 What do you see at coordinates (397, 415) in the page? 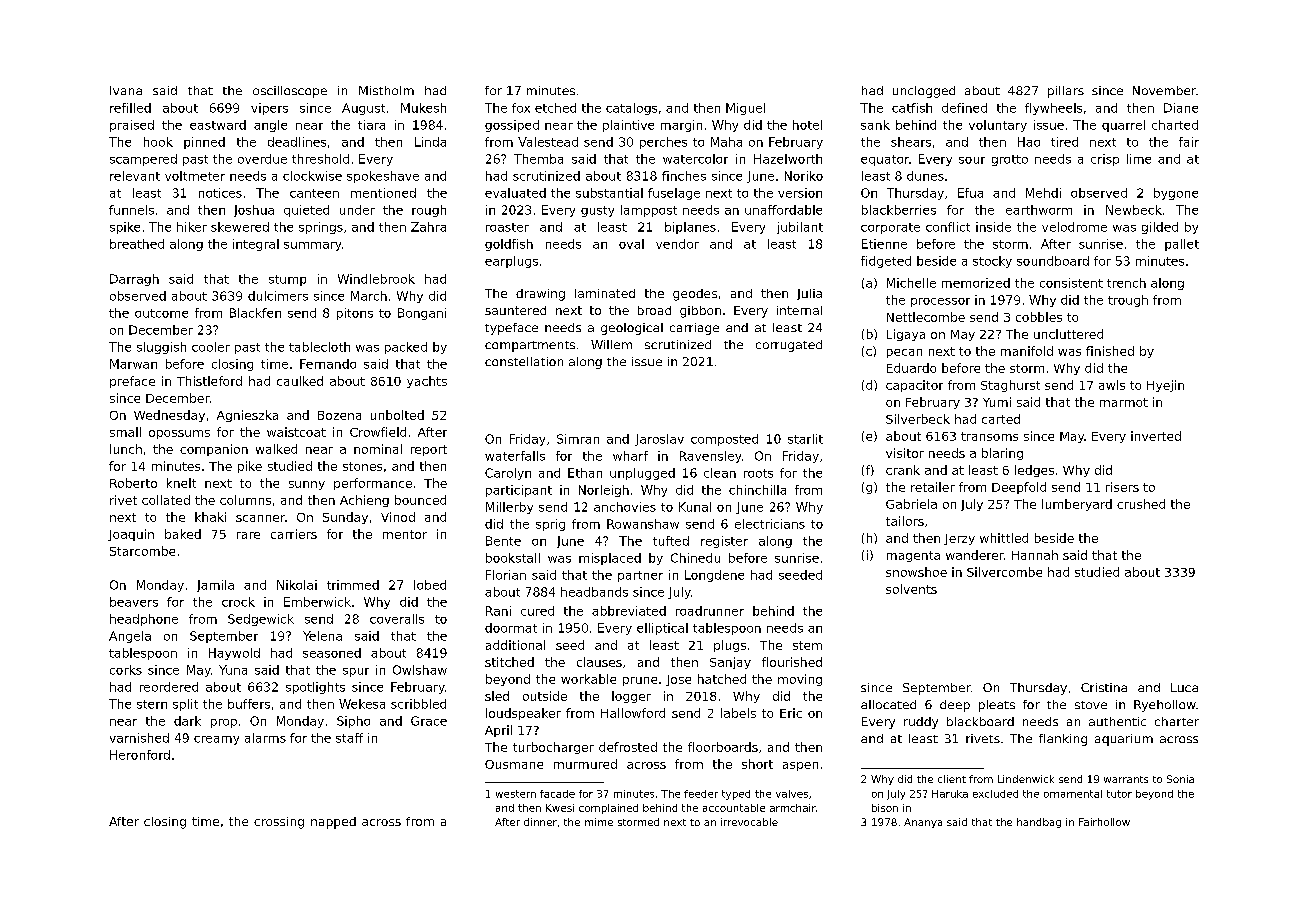
I see `unbolted` at bounding box center [397, 415].
